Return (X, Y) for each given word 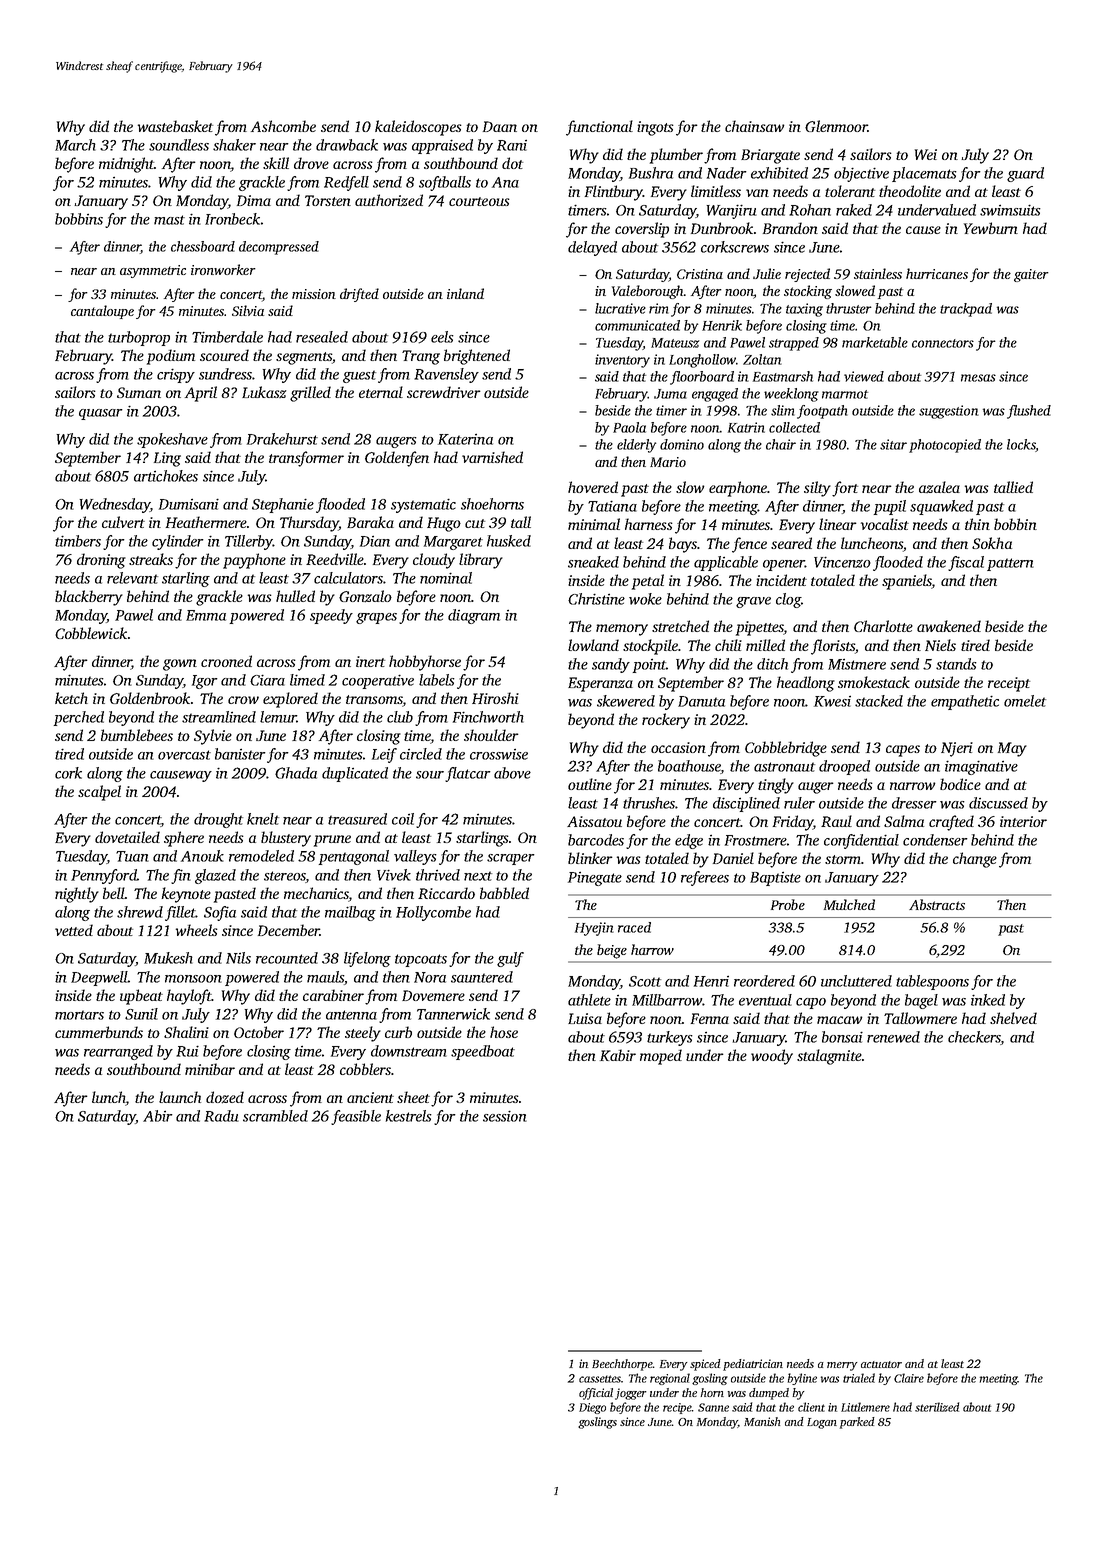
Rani (512, 145)
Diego (592, 1408)
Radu (221, 1116)
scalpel (99, 793)
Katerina (465, 439)
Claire (909, 1378)
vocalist (885, 524)
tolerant (850, 191)
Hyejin (594, 929)
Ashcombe (283, 126)
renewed (893, 1037)
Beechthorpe (622, 1365)
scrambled (275, 1116)
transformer (306, 459)
